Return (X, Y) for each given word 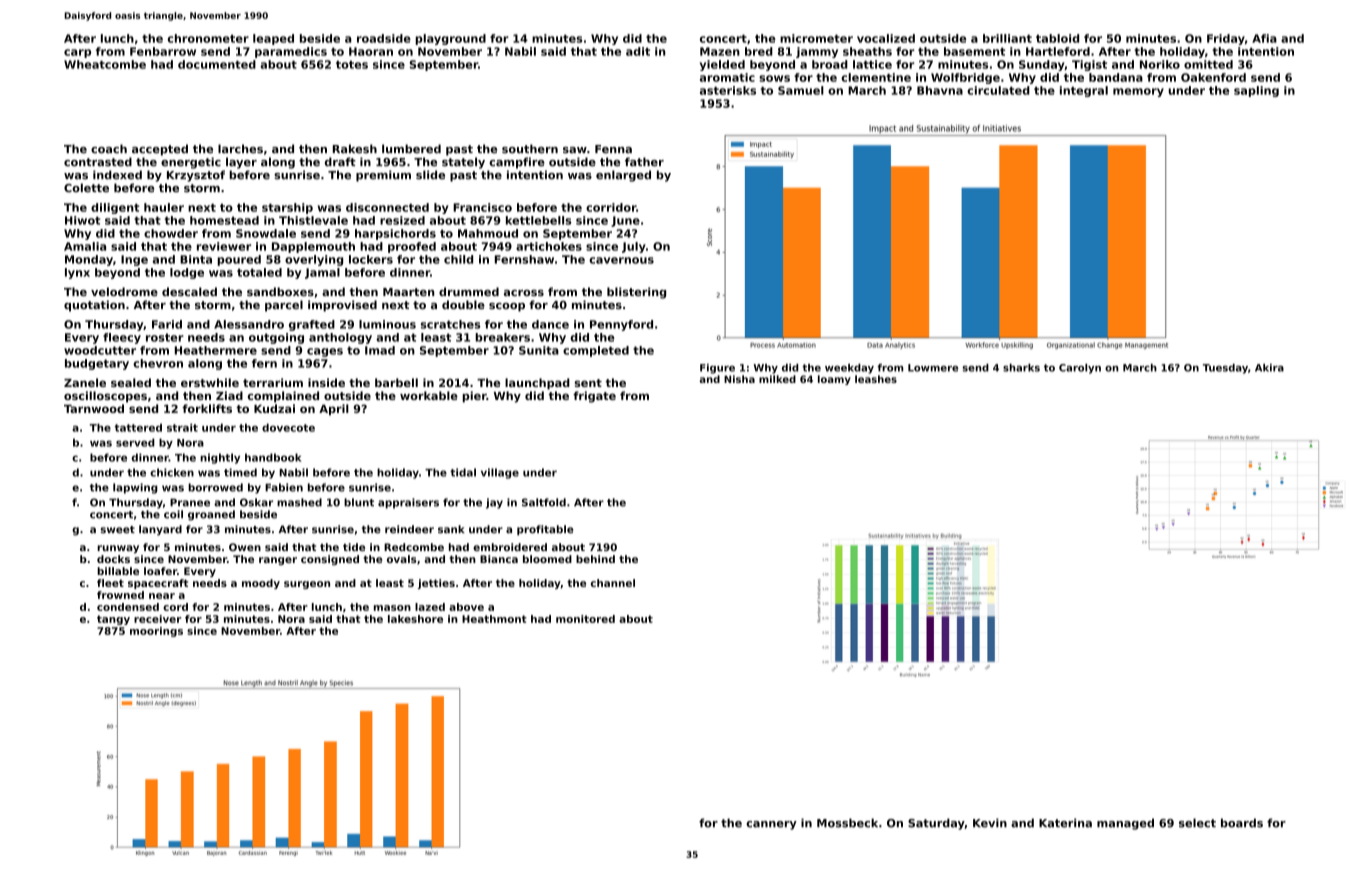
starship (287, 208)
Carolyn (1080, 369)
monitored (585, 619)
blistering (636, 293)
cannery (771, 825)
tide (354, 547)
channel (613, 583)
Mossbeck (847, 823)
